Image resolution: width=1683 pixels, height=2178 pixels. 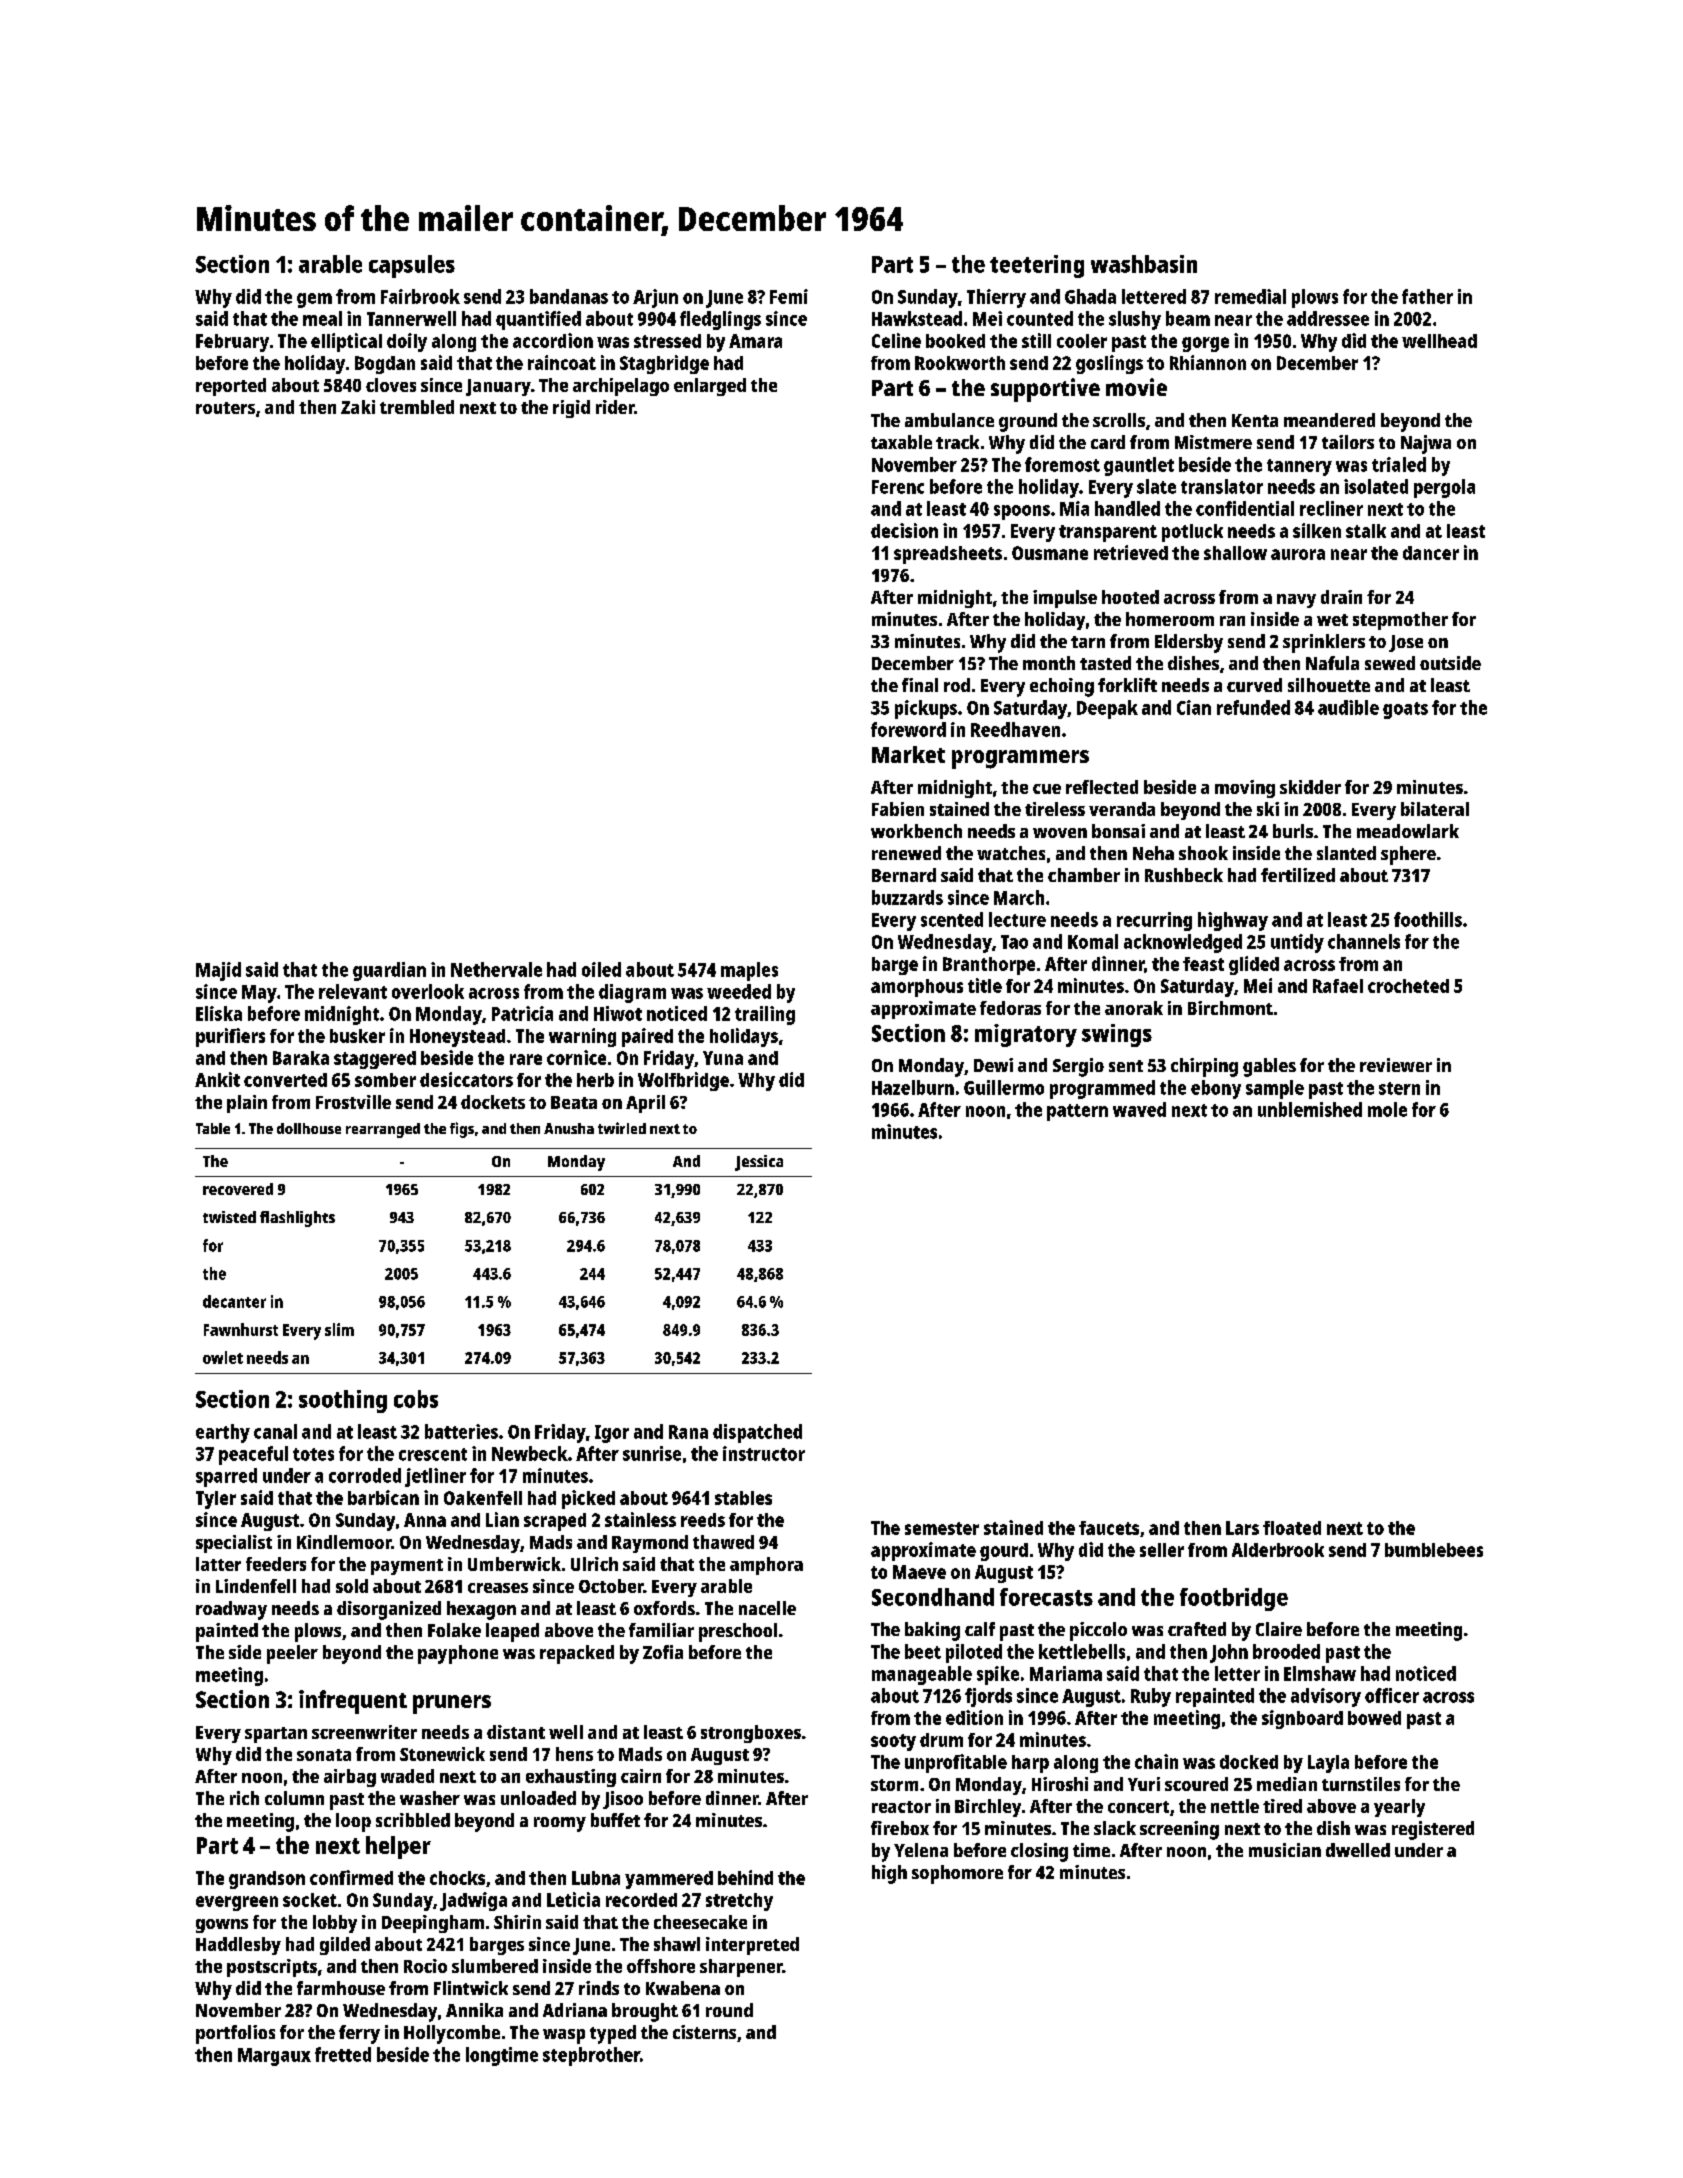 What do you see at coordinates (358, 407) in the image?
I see `Zaki` at bounding box center [358, 407].
